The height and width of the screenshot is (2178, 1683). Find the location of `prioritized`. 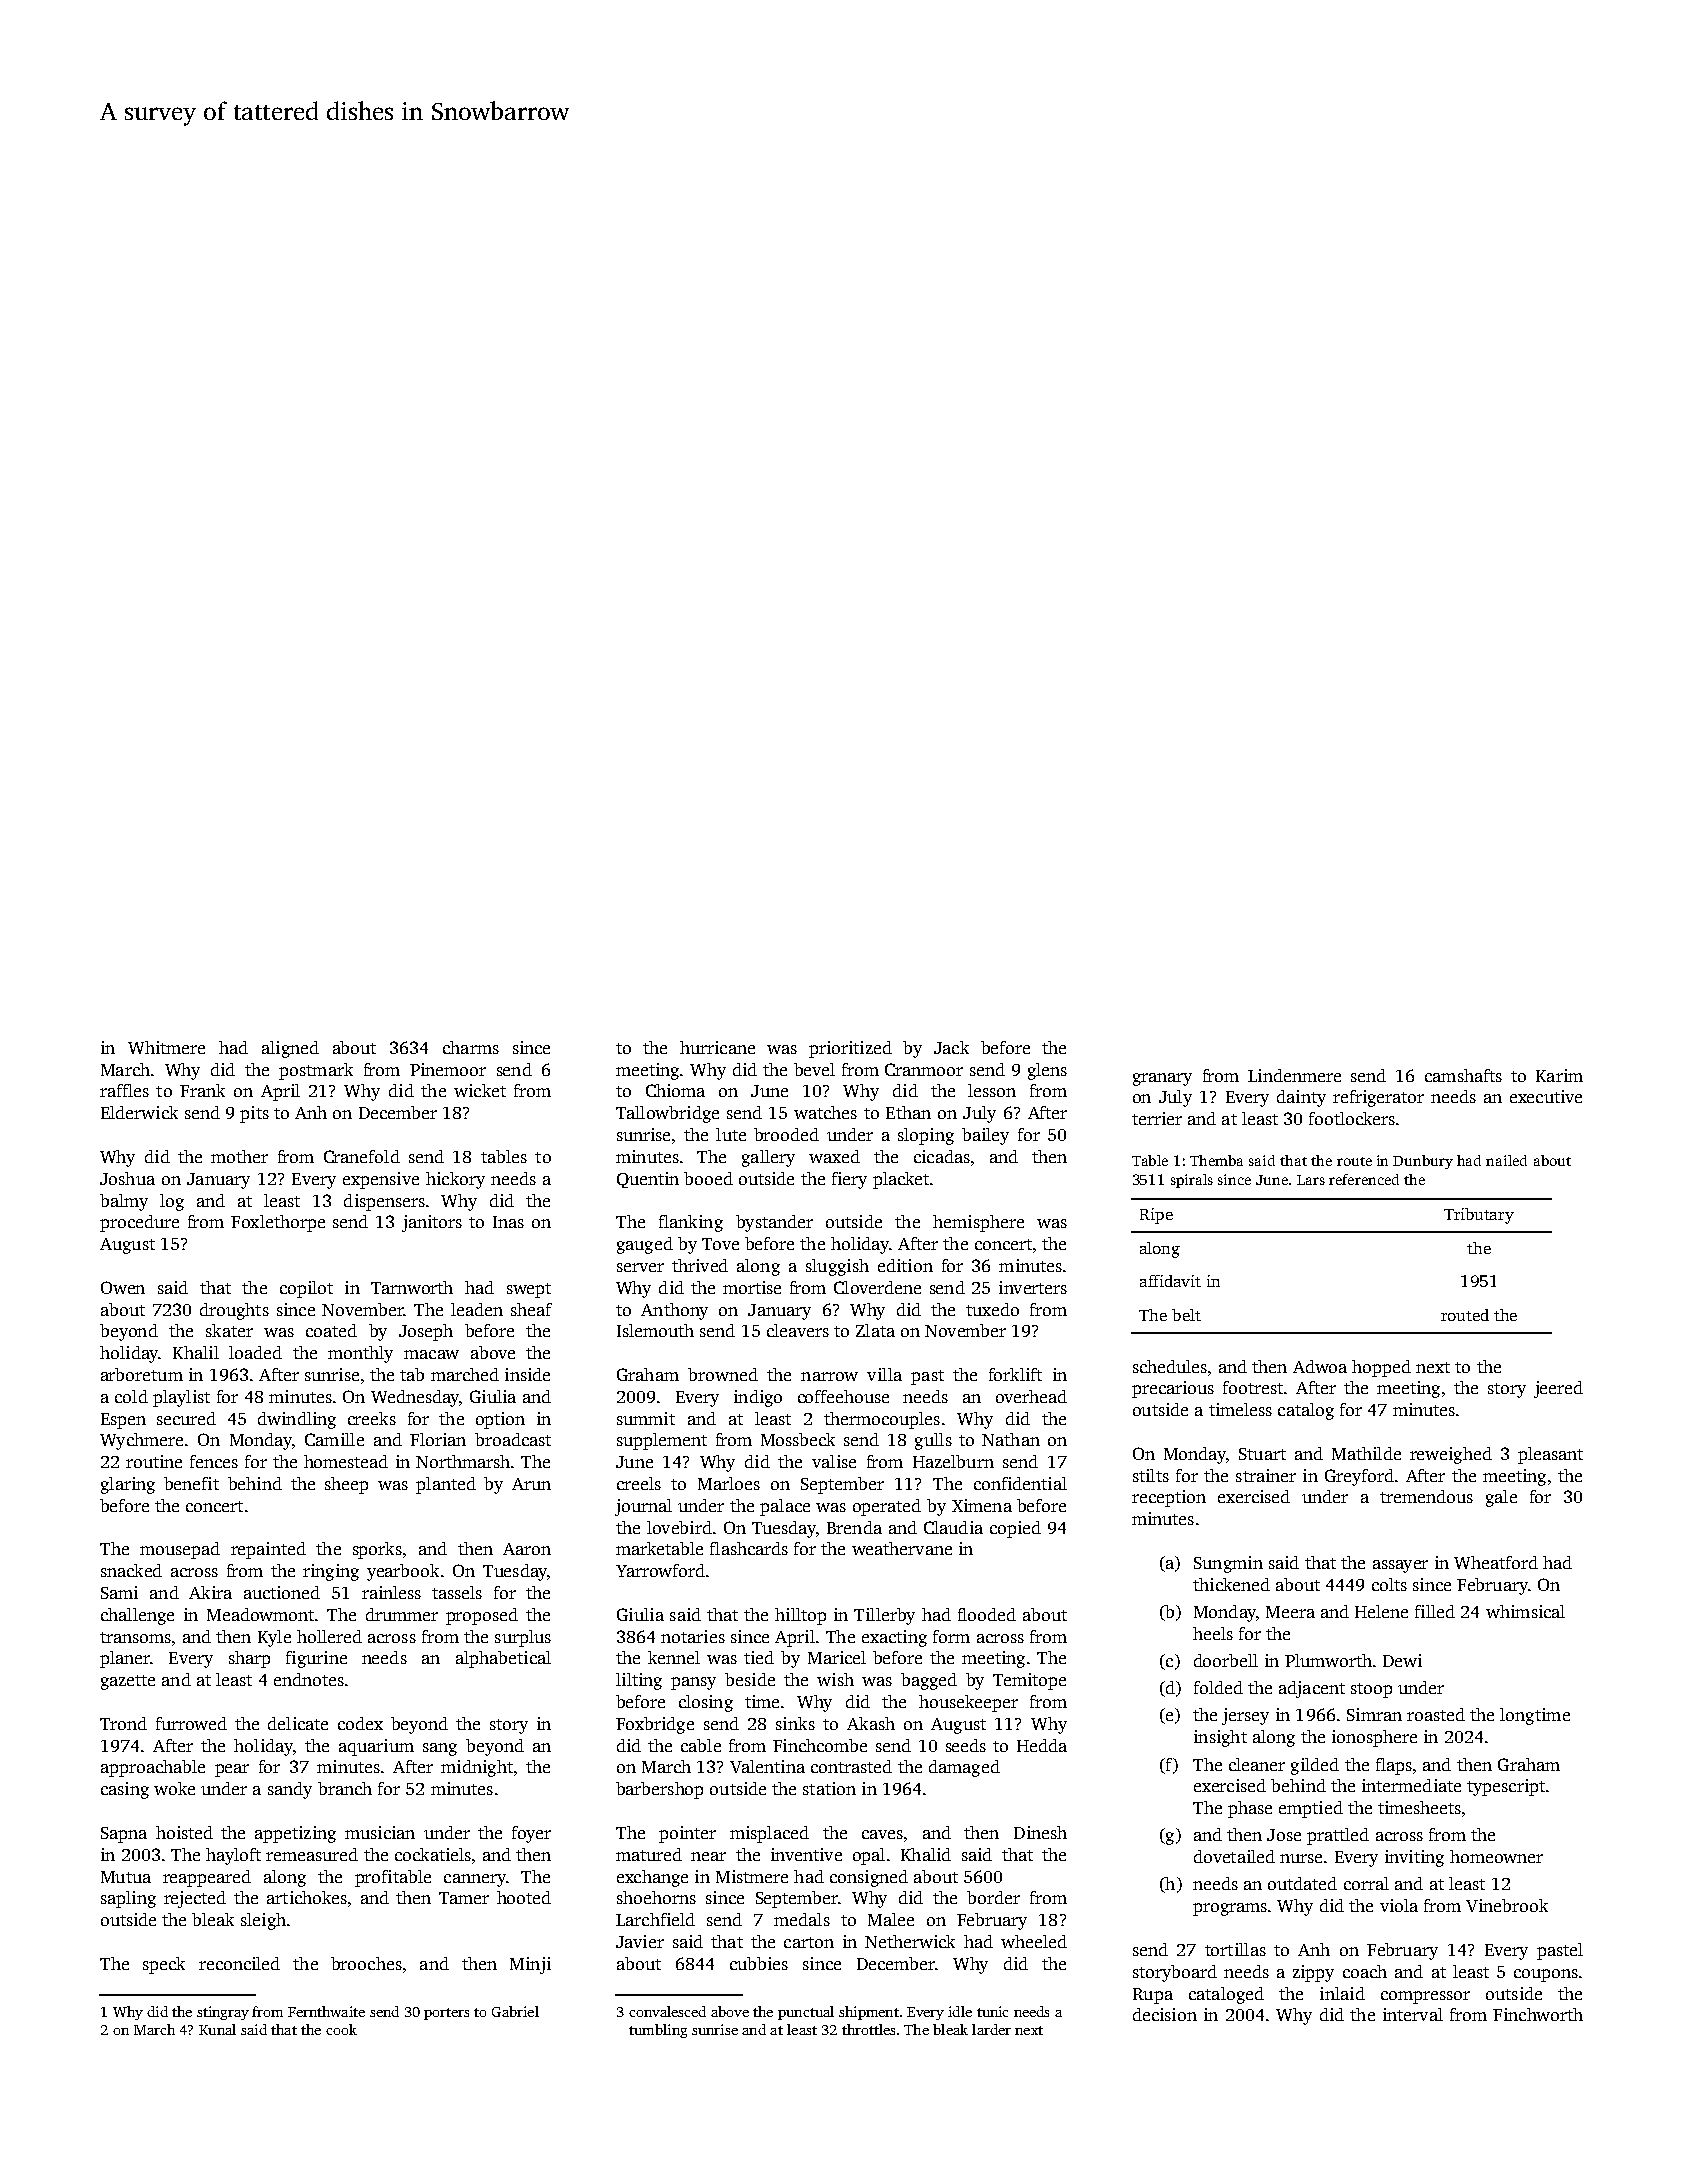

prioritized is located at coordinates (850, 1049).
